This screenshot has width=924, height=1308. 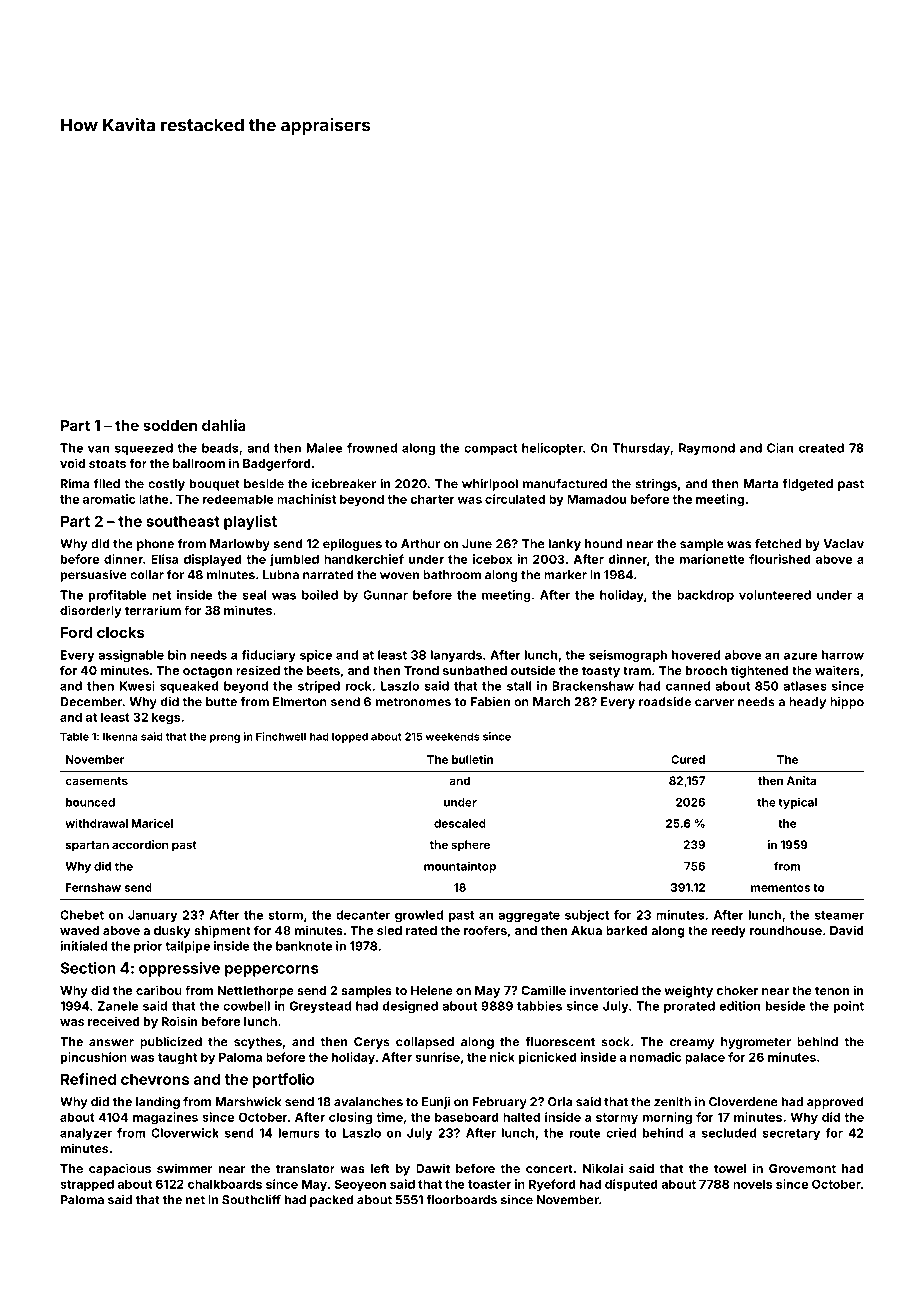 I want to click on Finchwell, so click(x=281, y=736).
